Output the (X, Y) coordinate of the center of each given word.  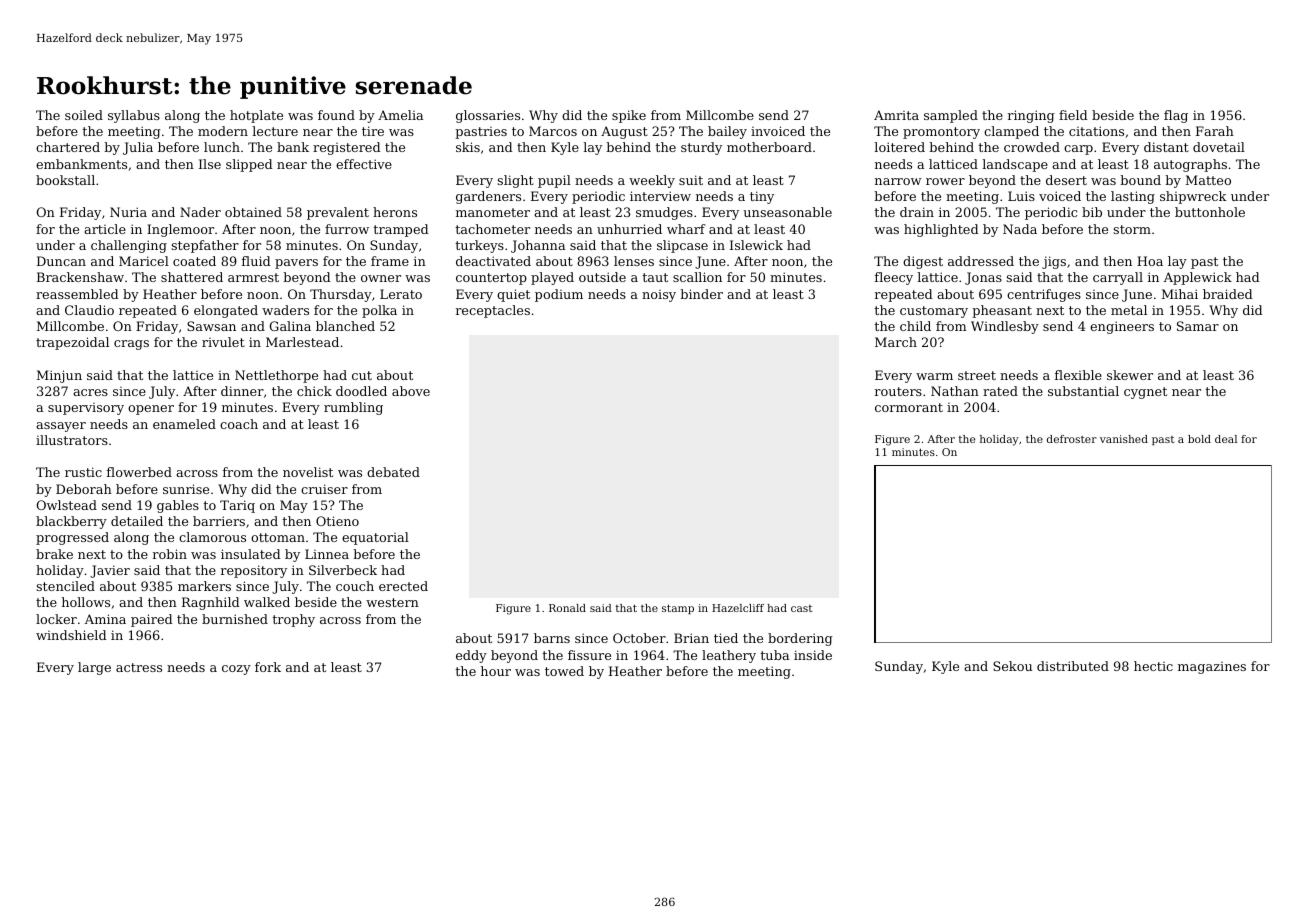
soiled (84, 115)
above (411, 391)
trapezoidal (72, 343)
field (1073, 115)
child (915, 326)
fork (268, 667)
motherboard (769, 147)
